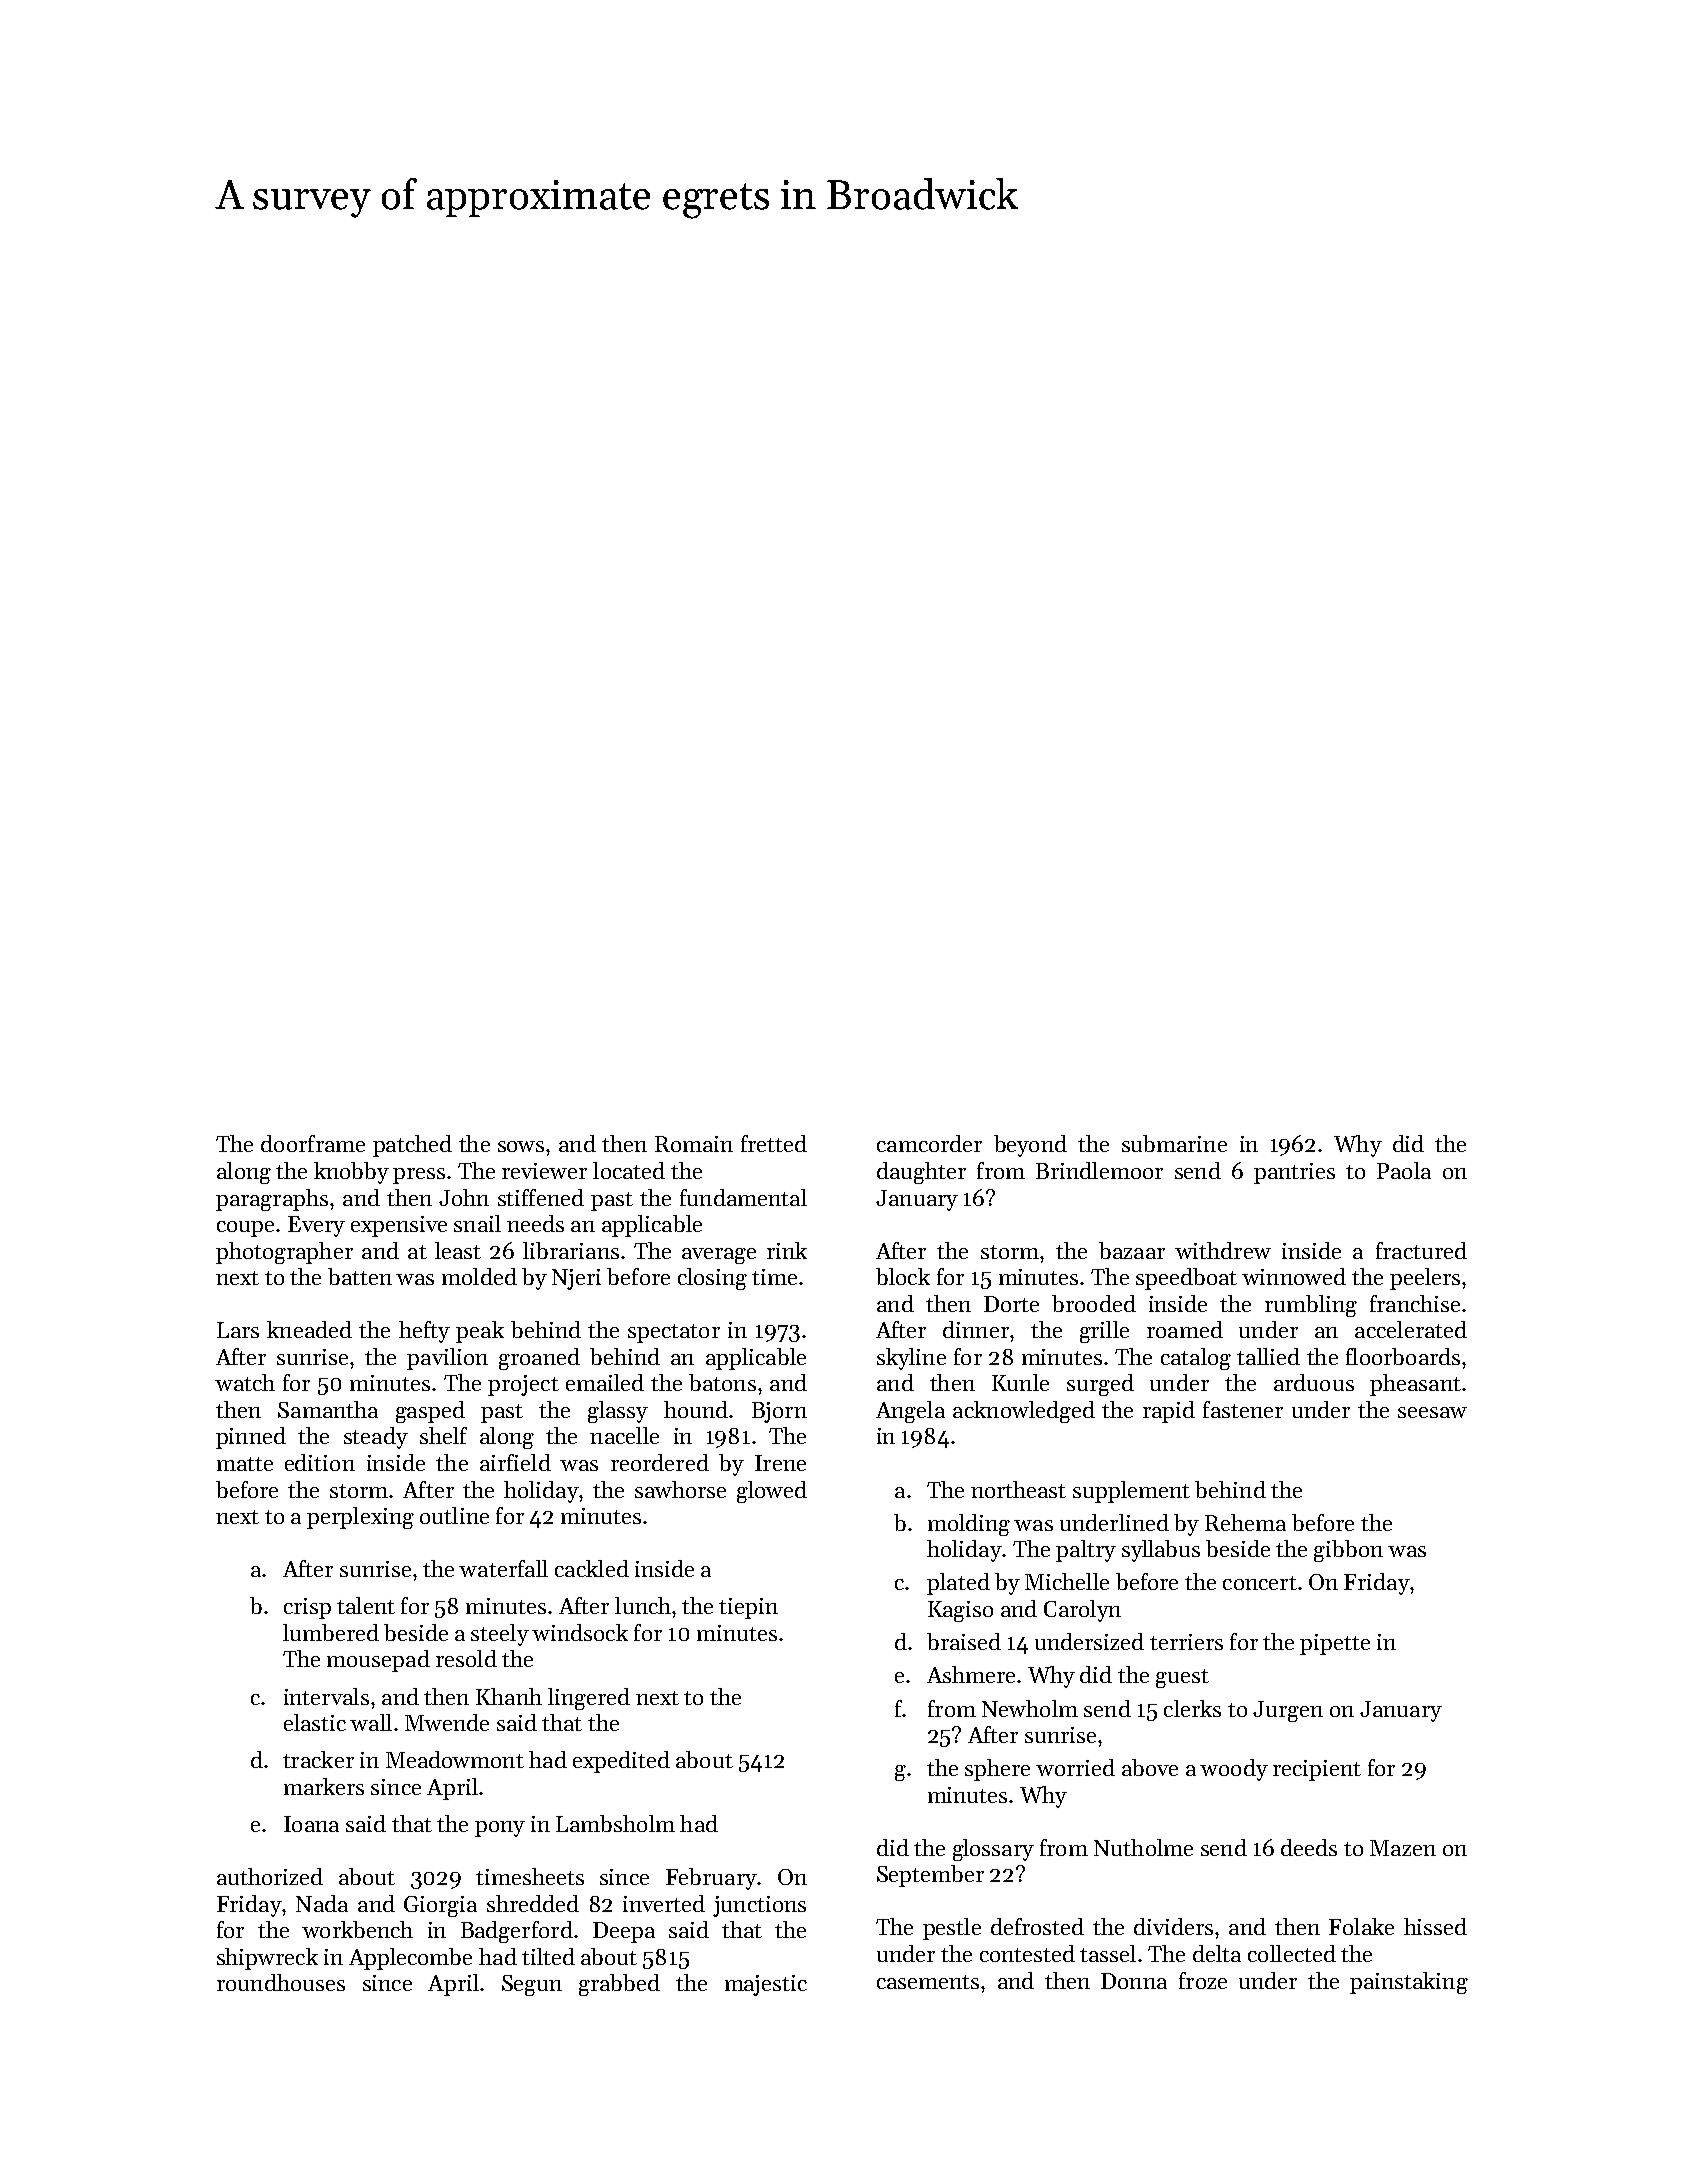 This screenshot has height=2178, width=1683. What do you see at coordinates (772, 1492) in the screenshot?
I see `glowed` at bounding box center [772, 1492].
